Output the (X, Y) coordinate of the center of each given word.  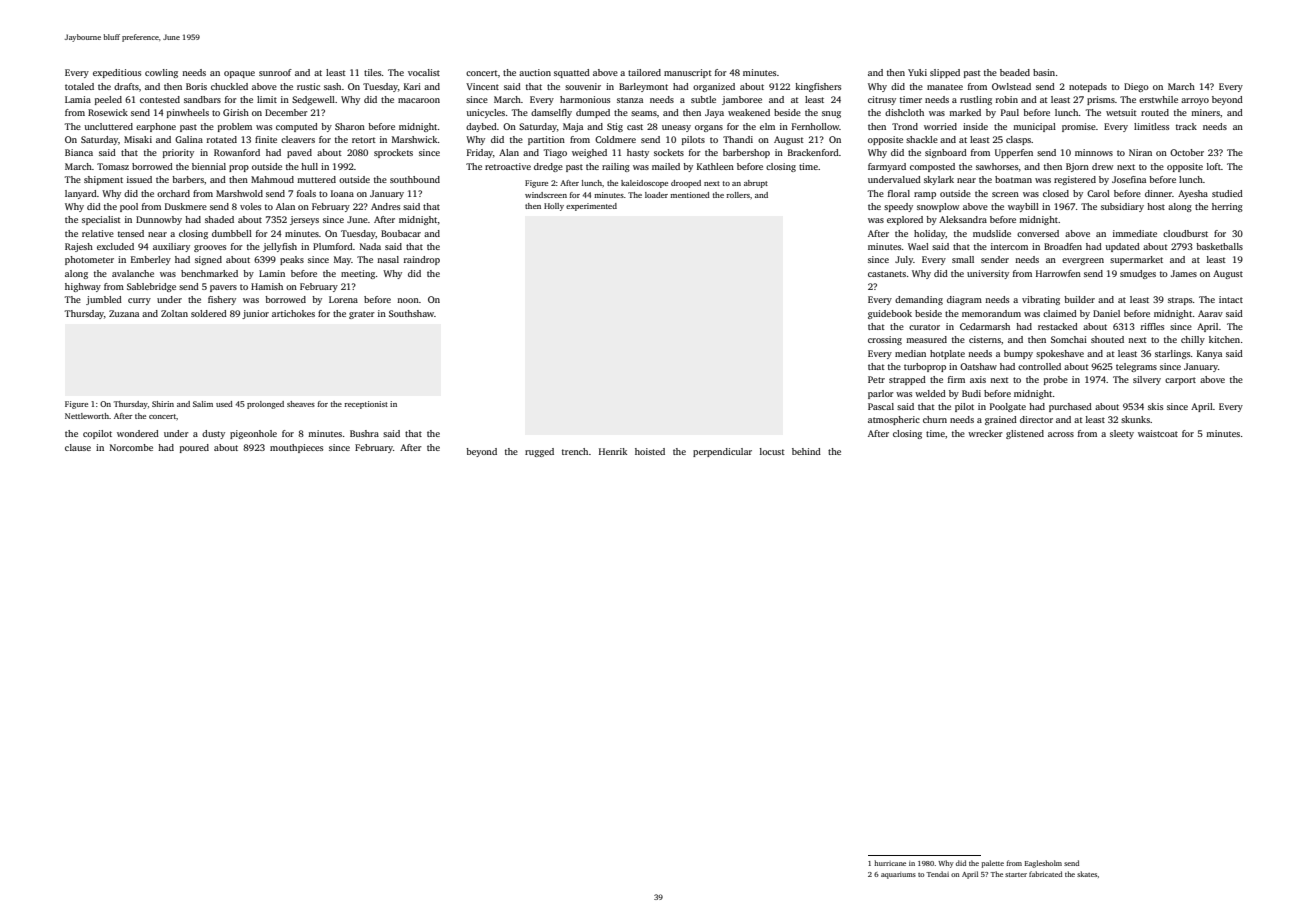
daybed (481, 127)
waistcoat (1158, 433)
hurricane (890, 863)
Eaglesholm (1043, 864)
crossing (885, 340)
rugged (539, 452)
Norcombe (131, 447)
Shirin (163, 404)
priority (178, 153)
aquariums (898, 875)
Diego (1136, 87)
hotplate (947, 354)
